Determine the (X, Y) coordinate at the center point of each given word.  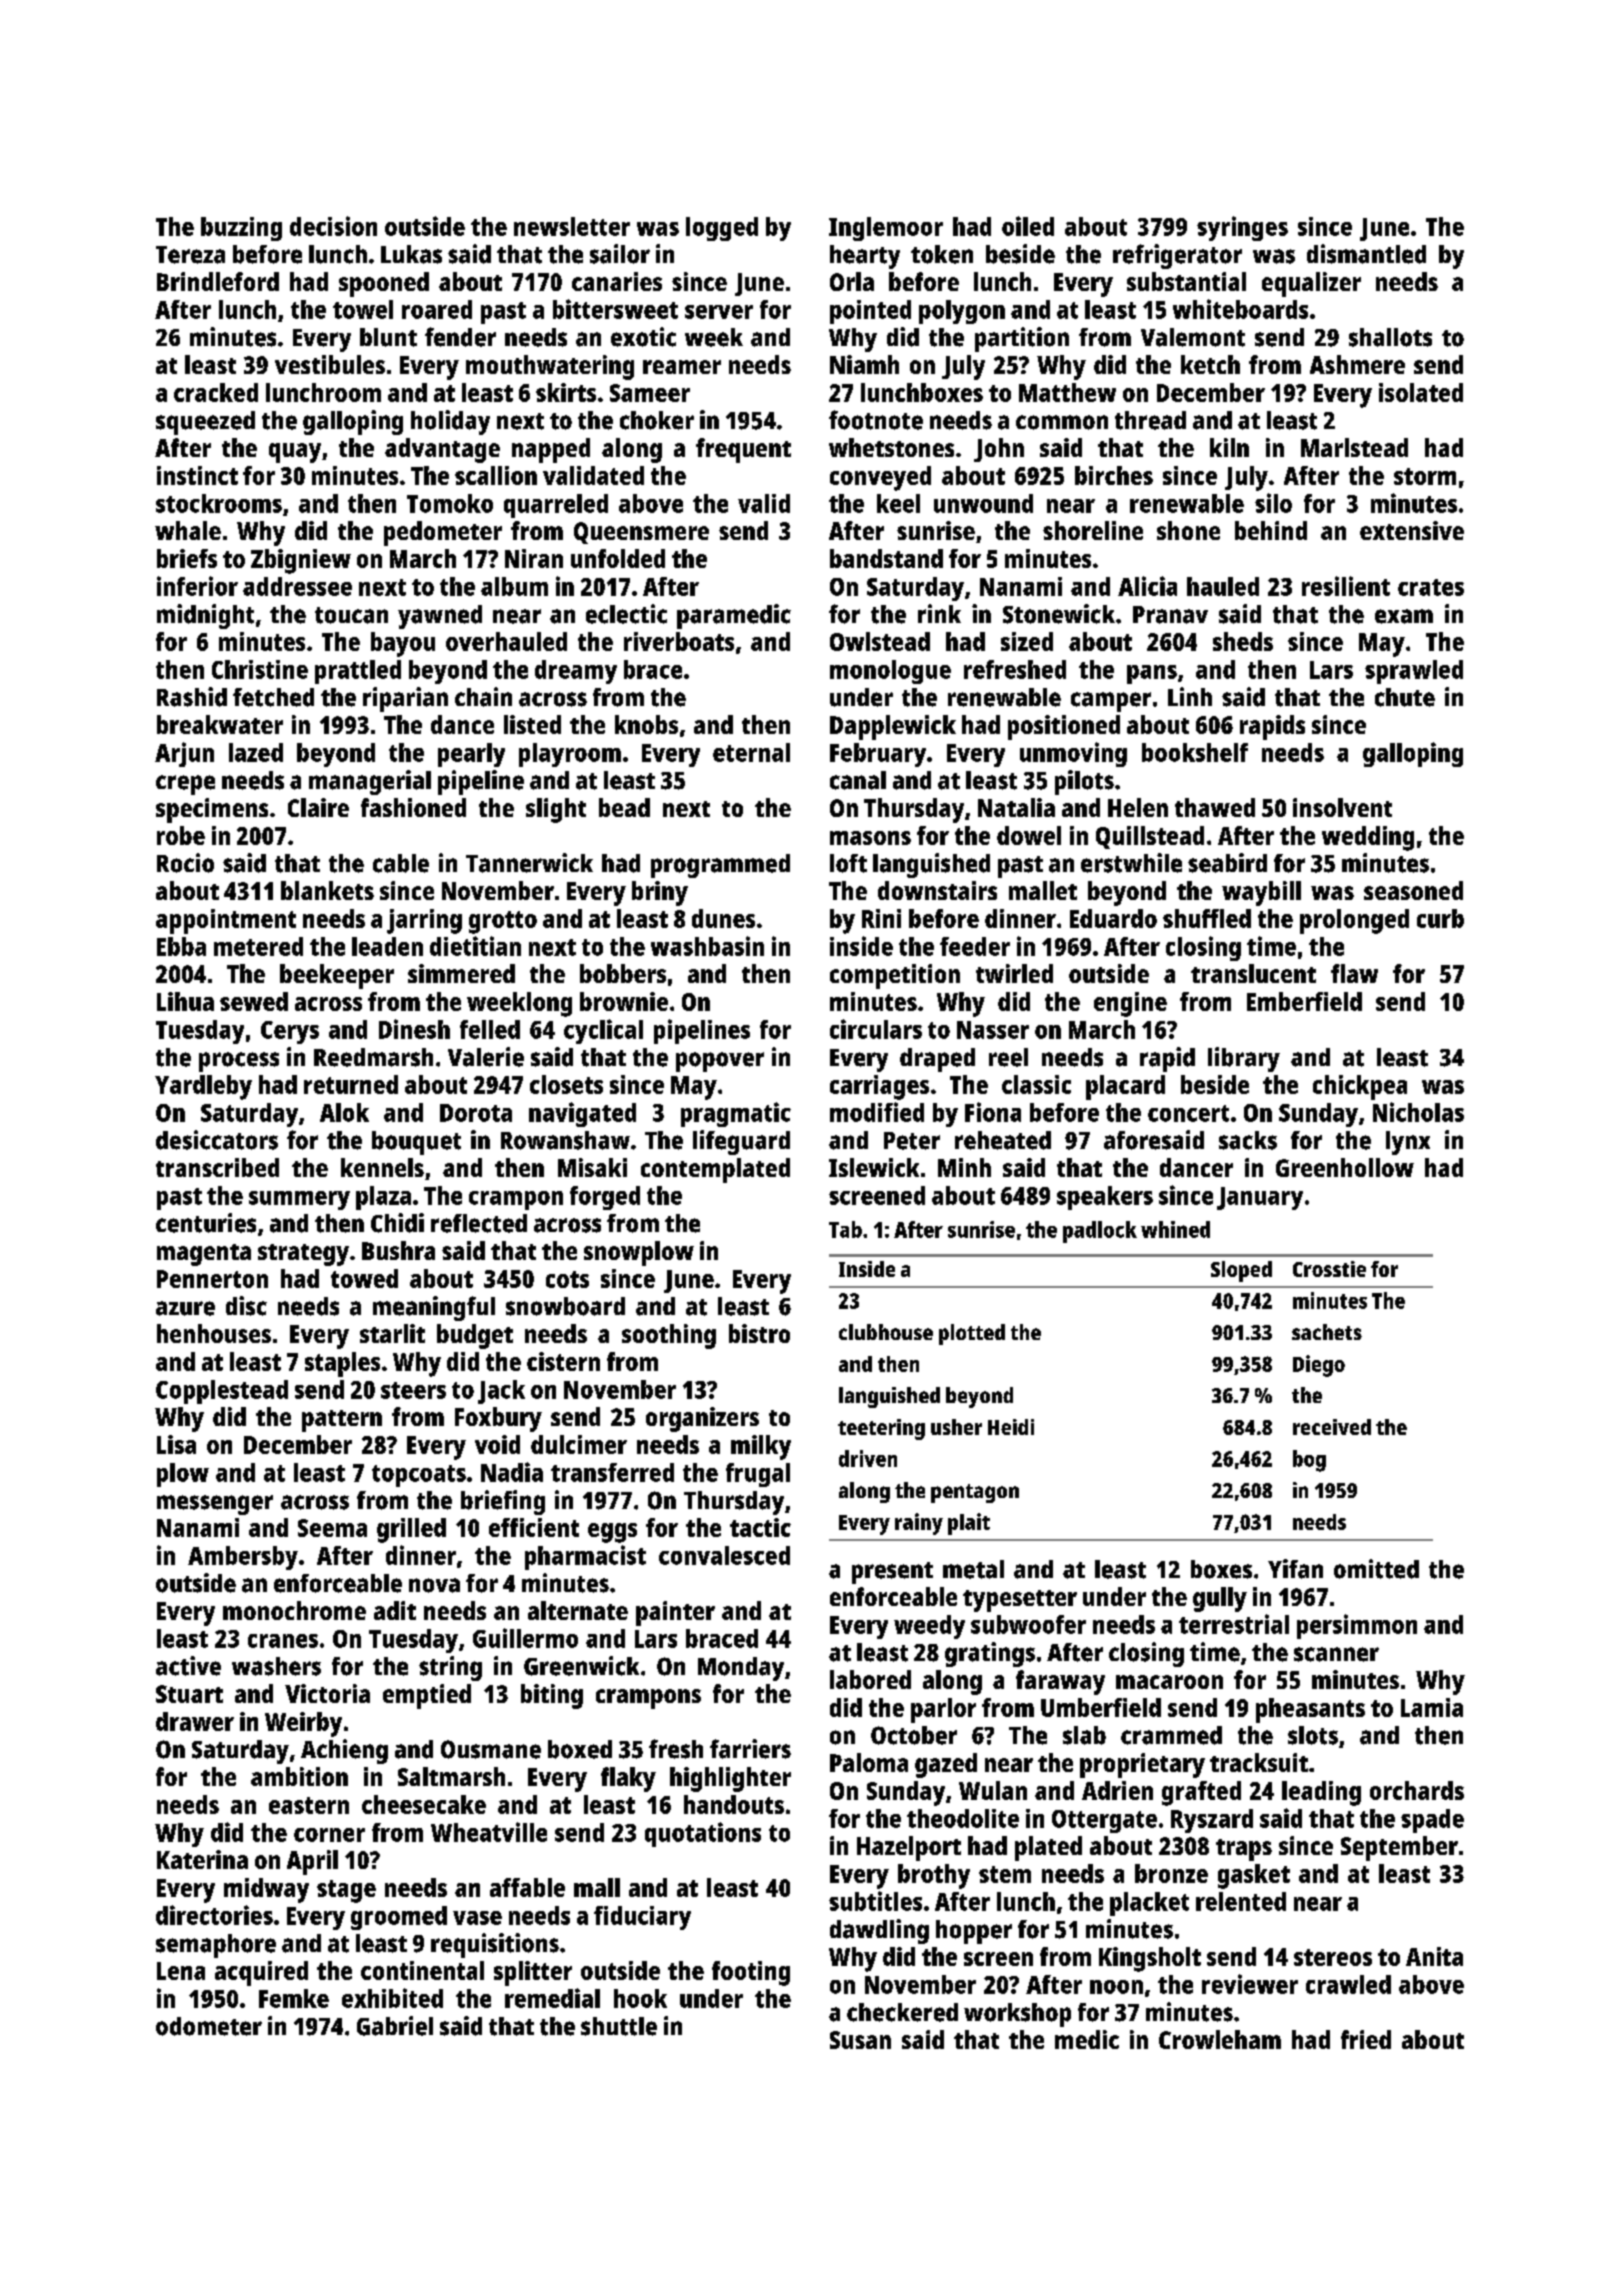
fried (1366, 2039)
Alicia (1147, 586)
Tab (845, 1229)
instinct (197, 475)
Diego (1319, 1366)
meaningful (434, 1308)
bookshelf (1195, 752)
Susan (860, 2040)
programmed (720, 866)
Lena (181, 1971)
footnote (876, 420)
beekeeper (337, 976)
